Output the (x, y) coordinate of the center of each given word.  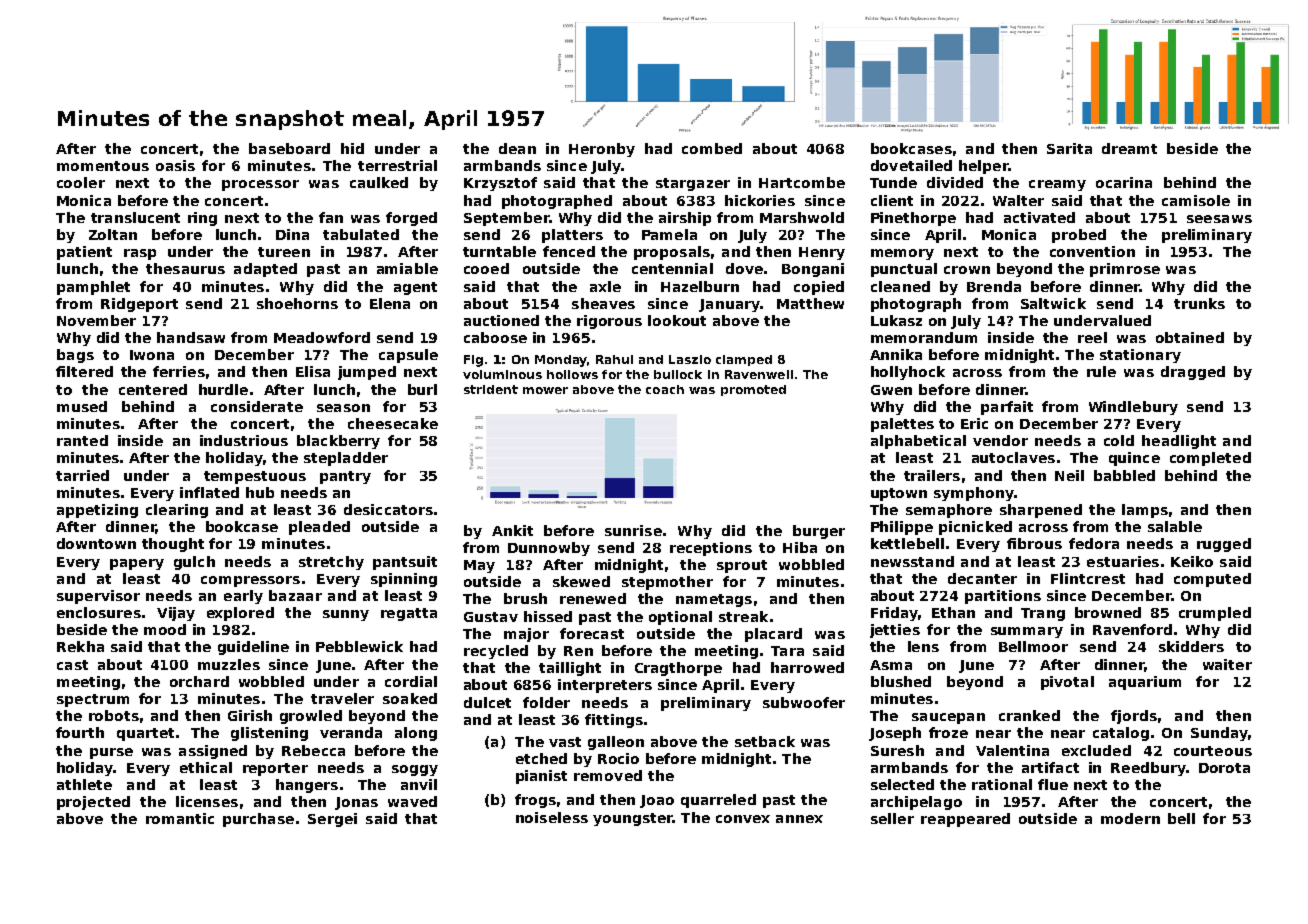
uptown (899, 494)
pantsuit (405, 563)
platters (572, 236)
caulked (379, 182)
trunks (1199, 303)
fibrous (1034, 543)
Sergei (332, 820)
